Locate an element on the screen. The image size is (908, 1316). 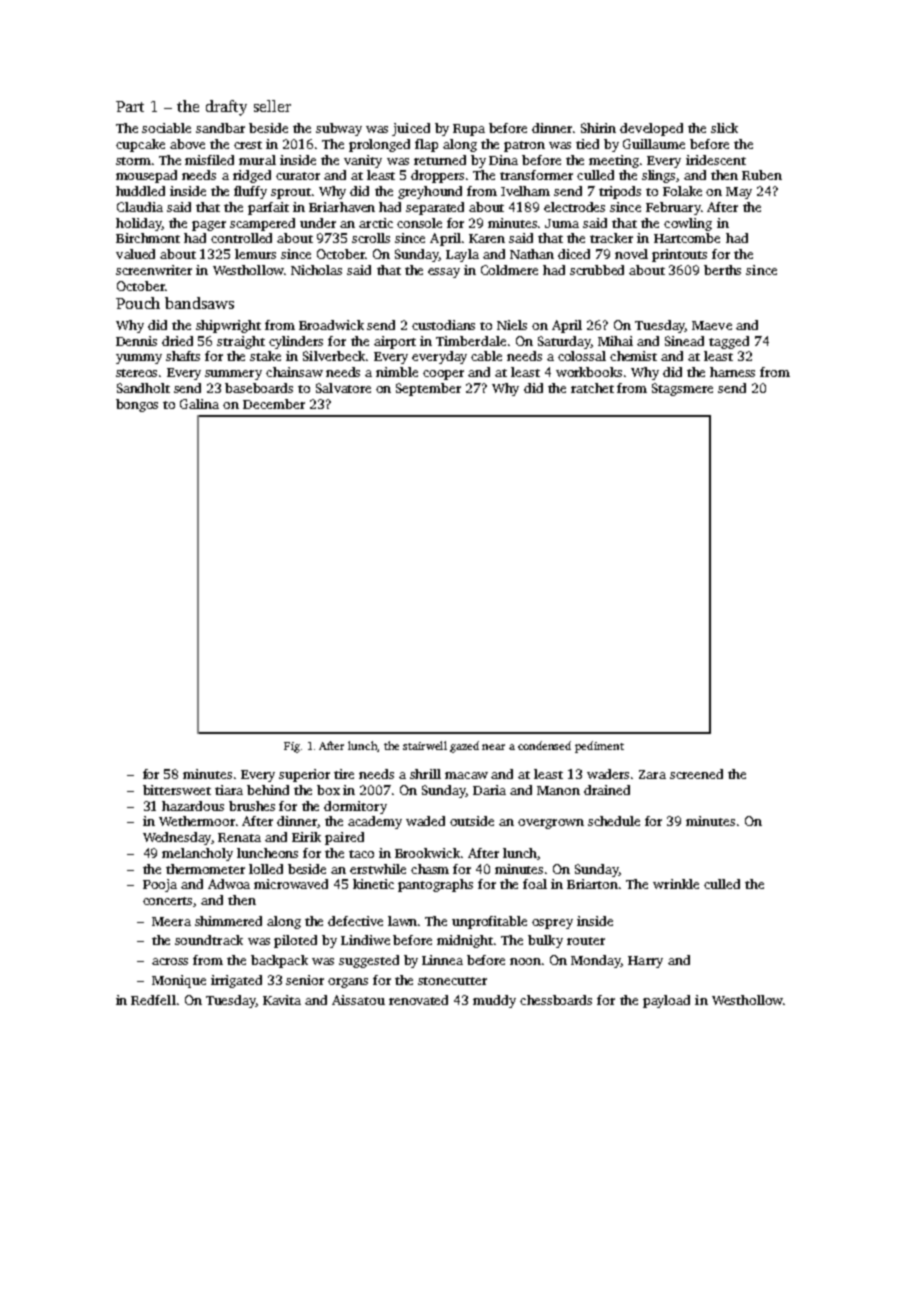
payload is located at coordinates (666, 1001).
